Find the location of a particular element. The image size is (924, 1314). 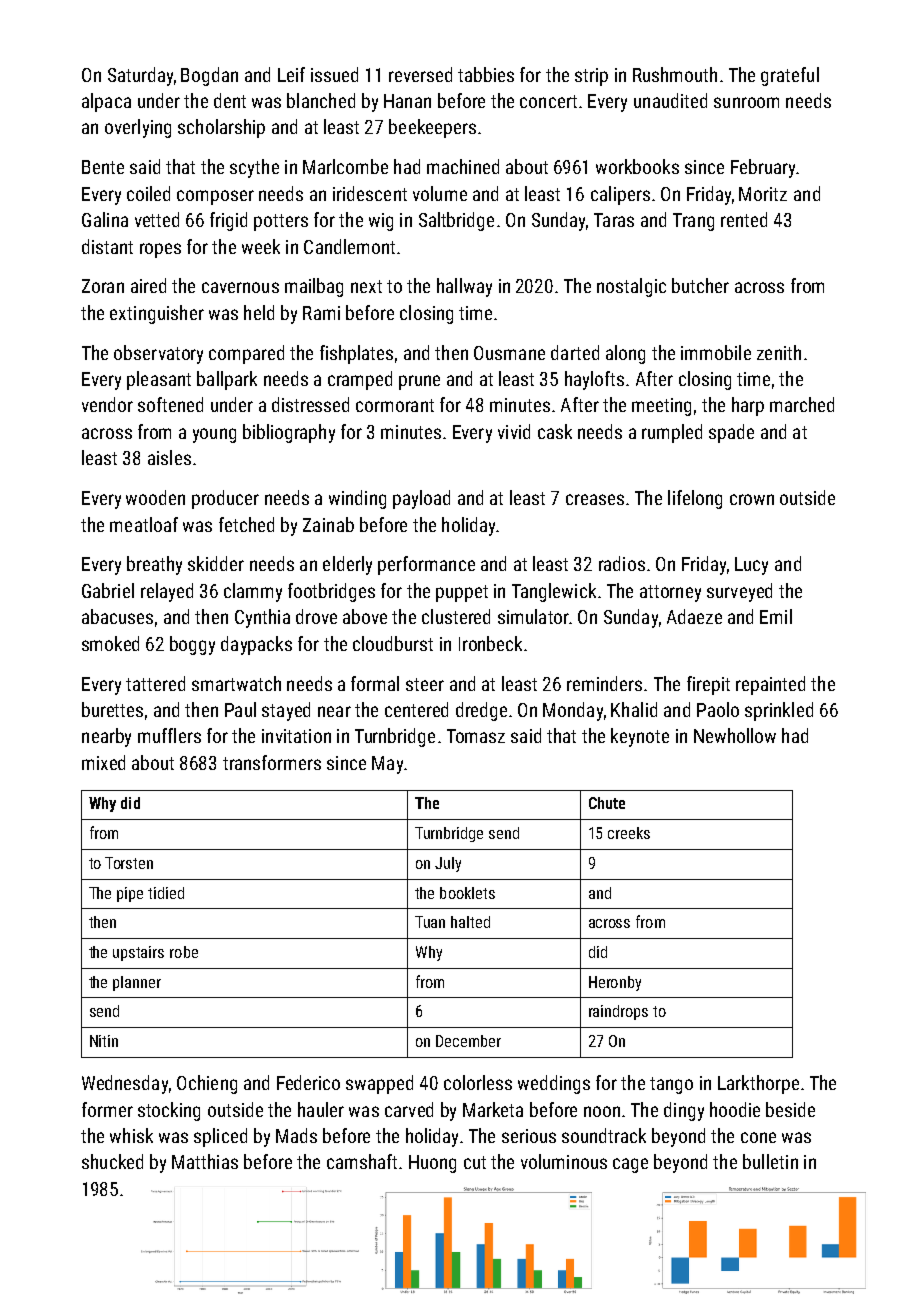

simulator is located at coordinates (533, 616).
